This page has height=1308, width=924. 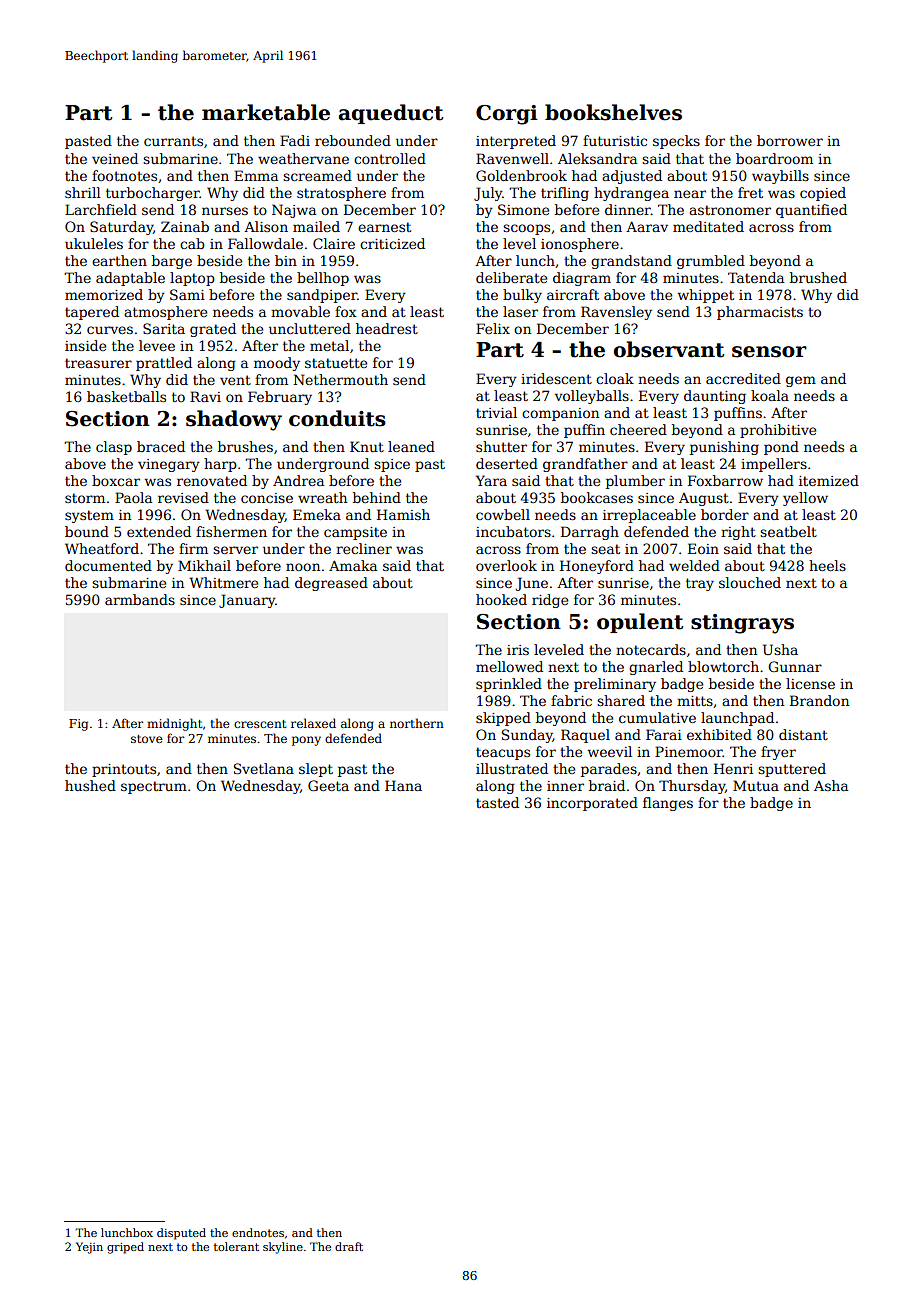 What do you see at coordinates (501, 599) in the page?
I see `hooked` at bounding box center [501, 599].
